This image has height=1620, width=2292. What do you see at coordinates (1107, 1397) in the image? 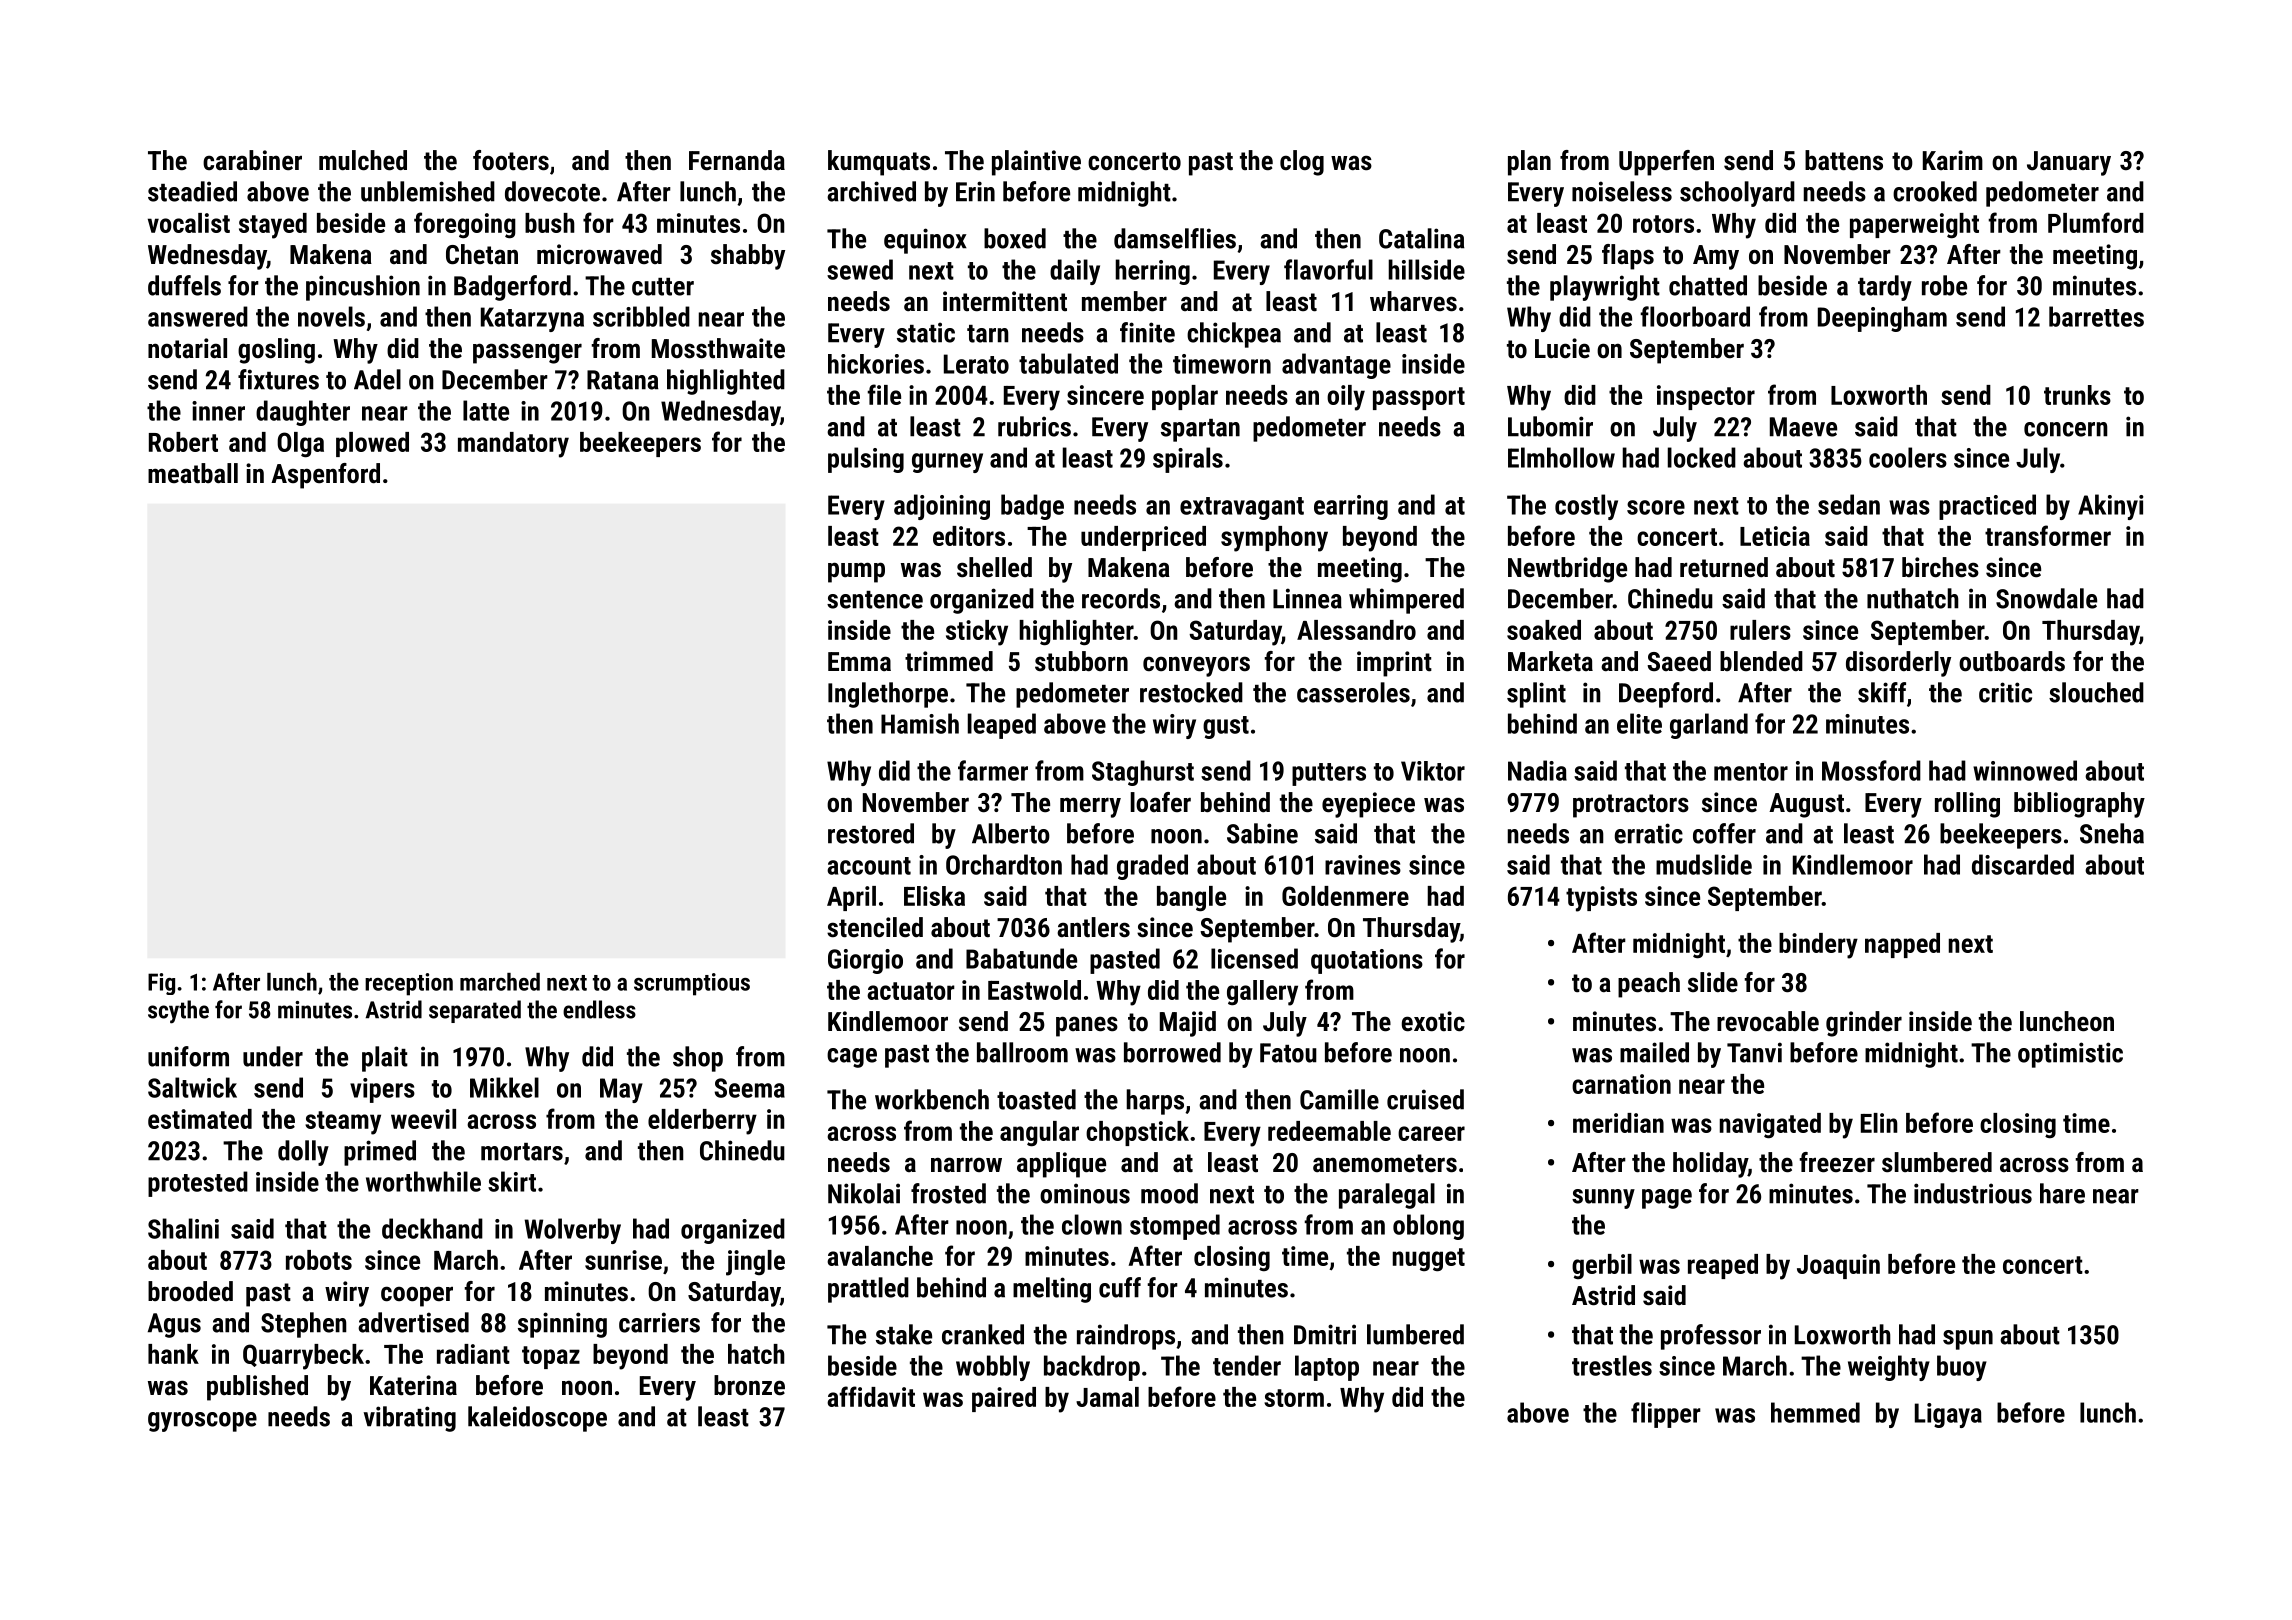
I see `Jamal` at bounding box center [1107, 1397].
